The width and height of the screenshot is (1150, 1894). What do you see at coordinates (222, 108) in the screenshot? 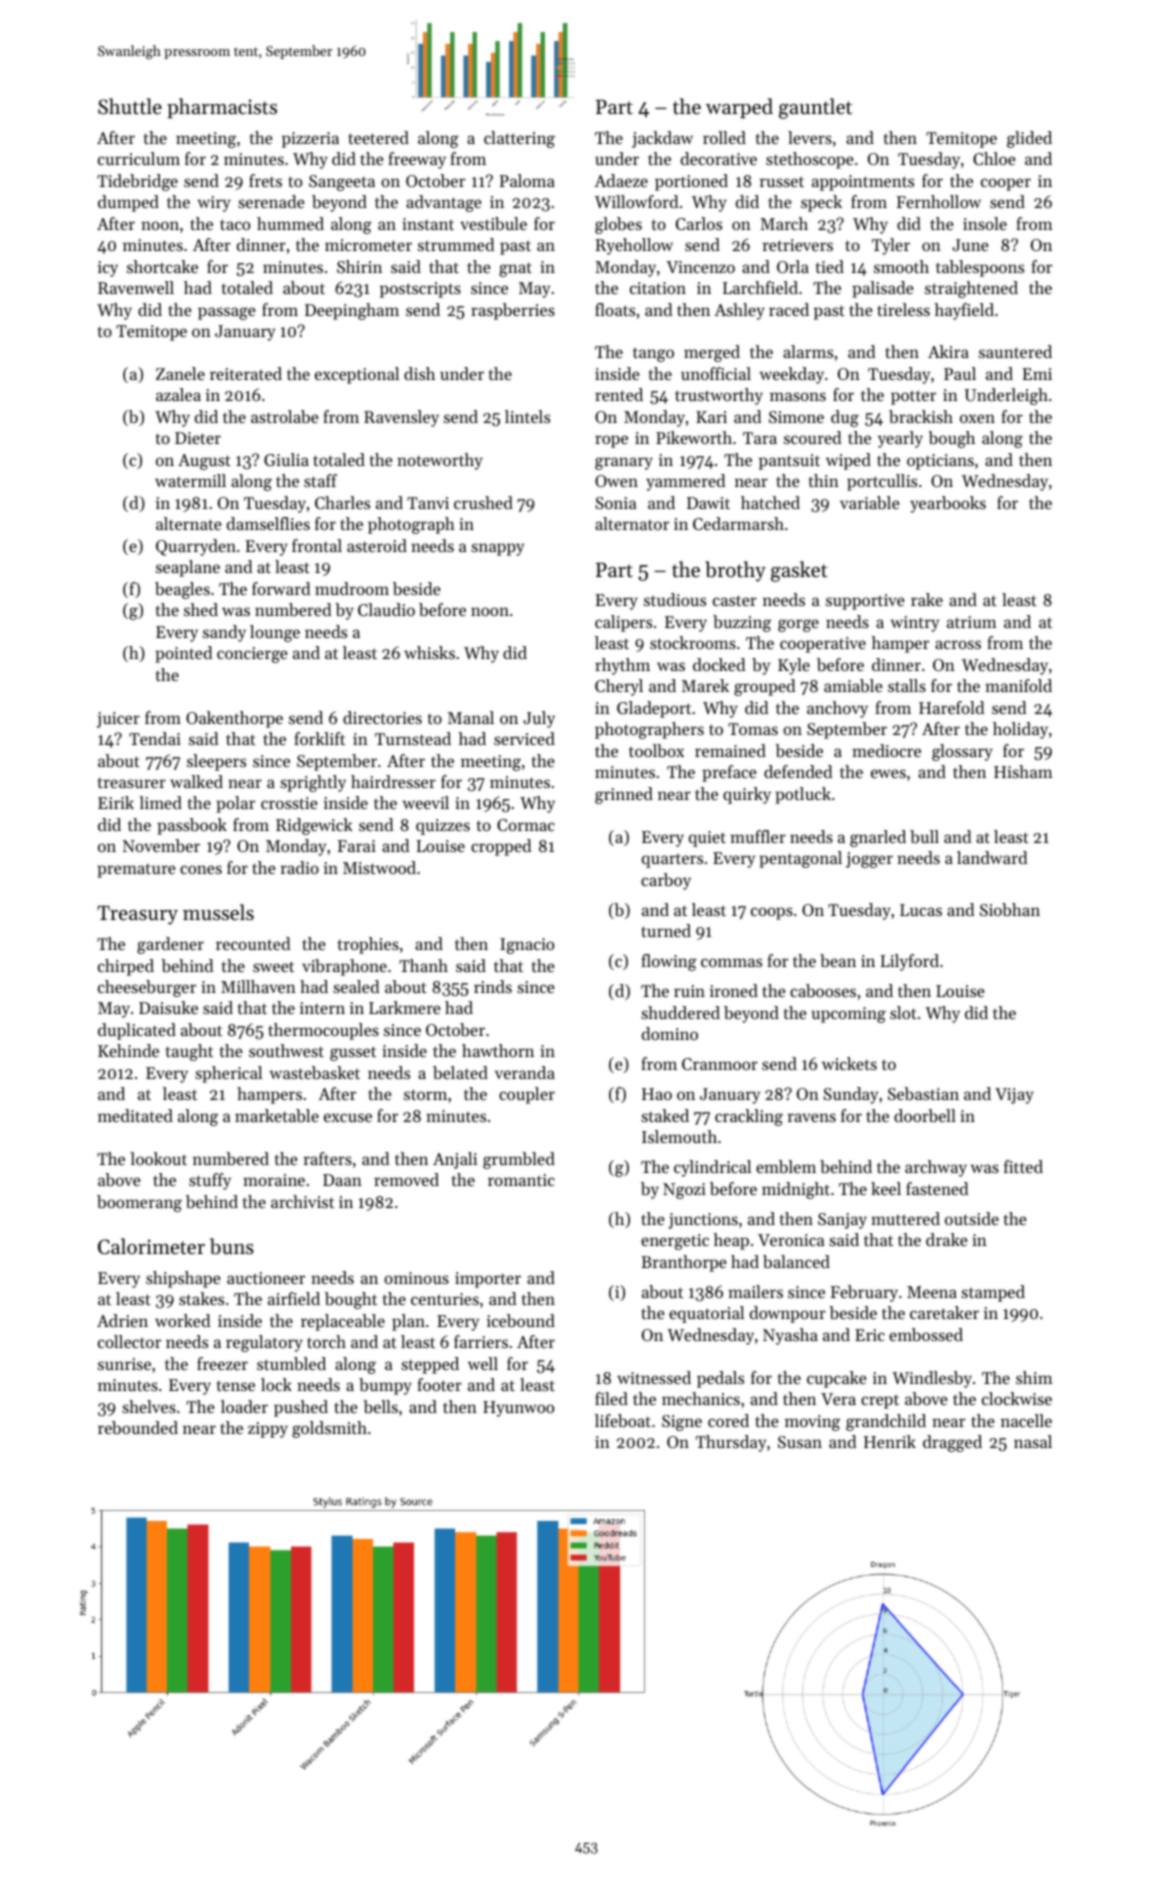
I see `pharmacists` at bounding box center [222, 108].
